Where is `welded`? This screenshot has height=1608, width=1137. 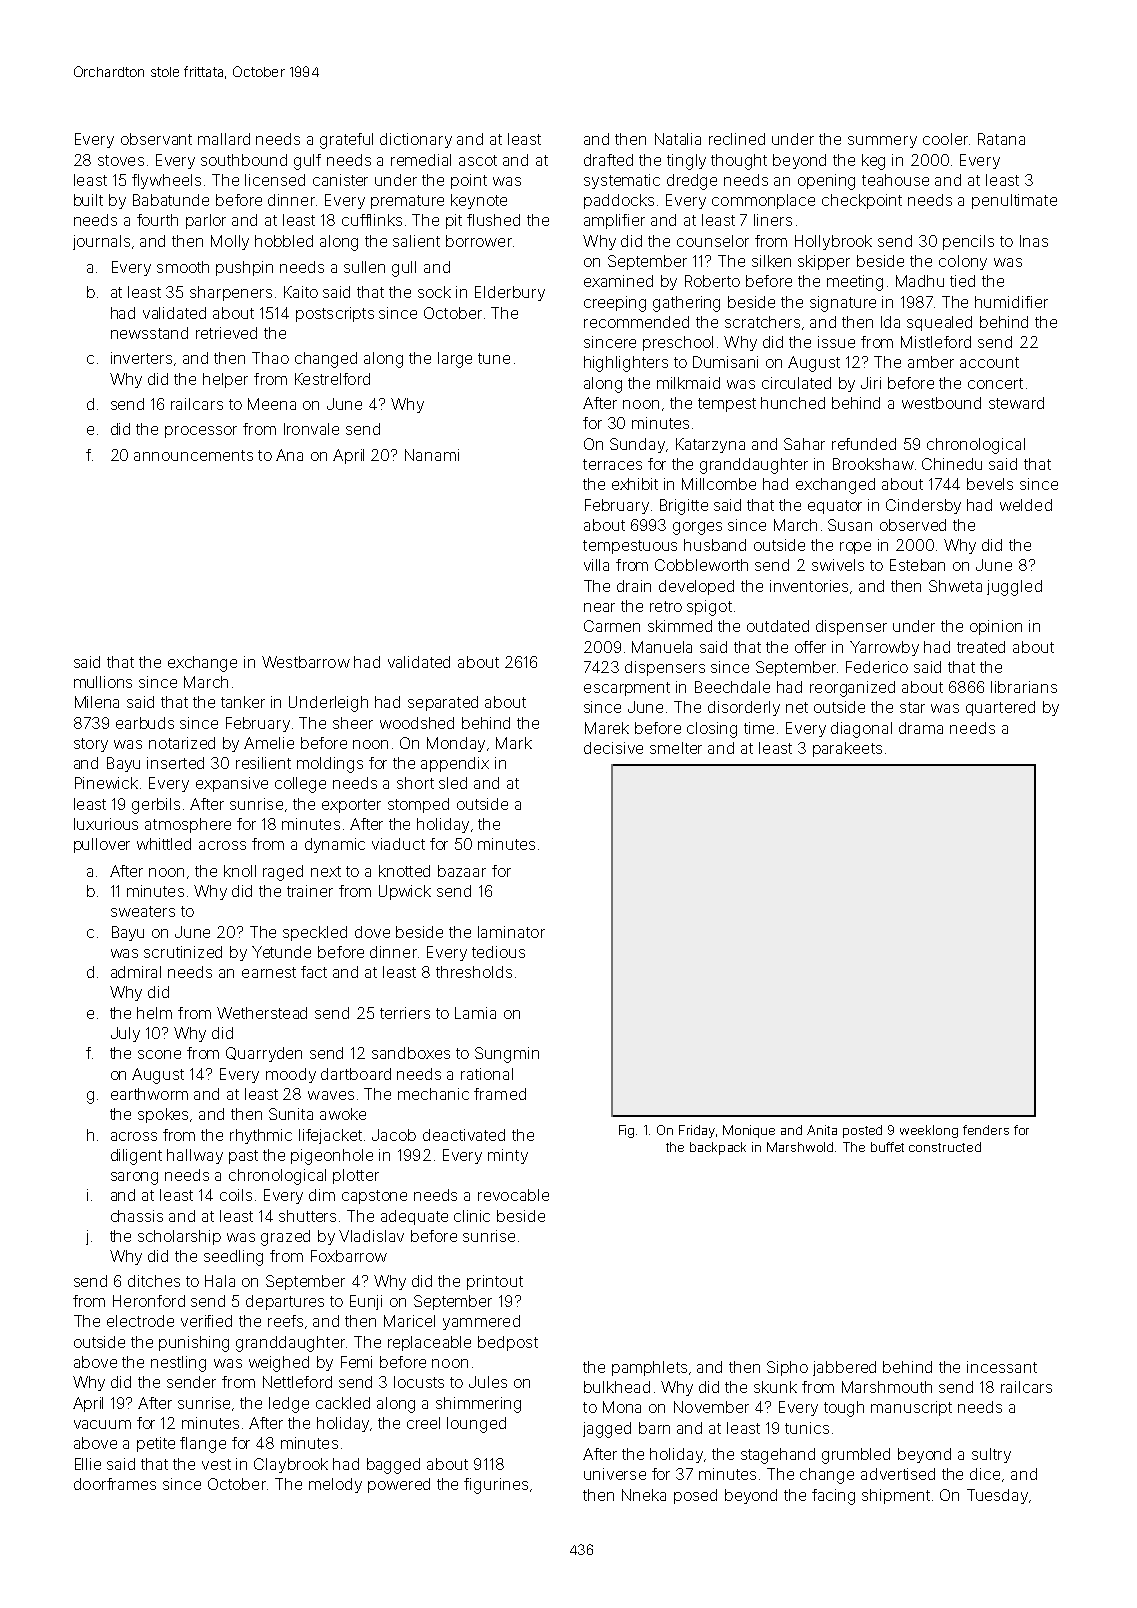
welded is located at coordinates (1026, 505).
